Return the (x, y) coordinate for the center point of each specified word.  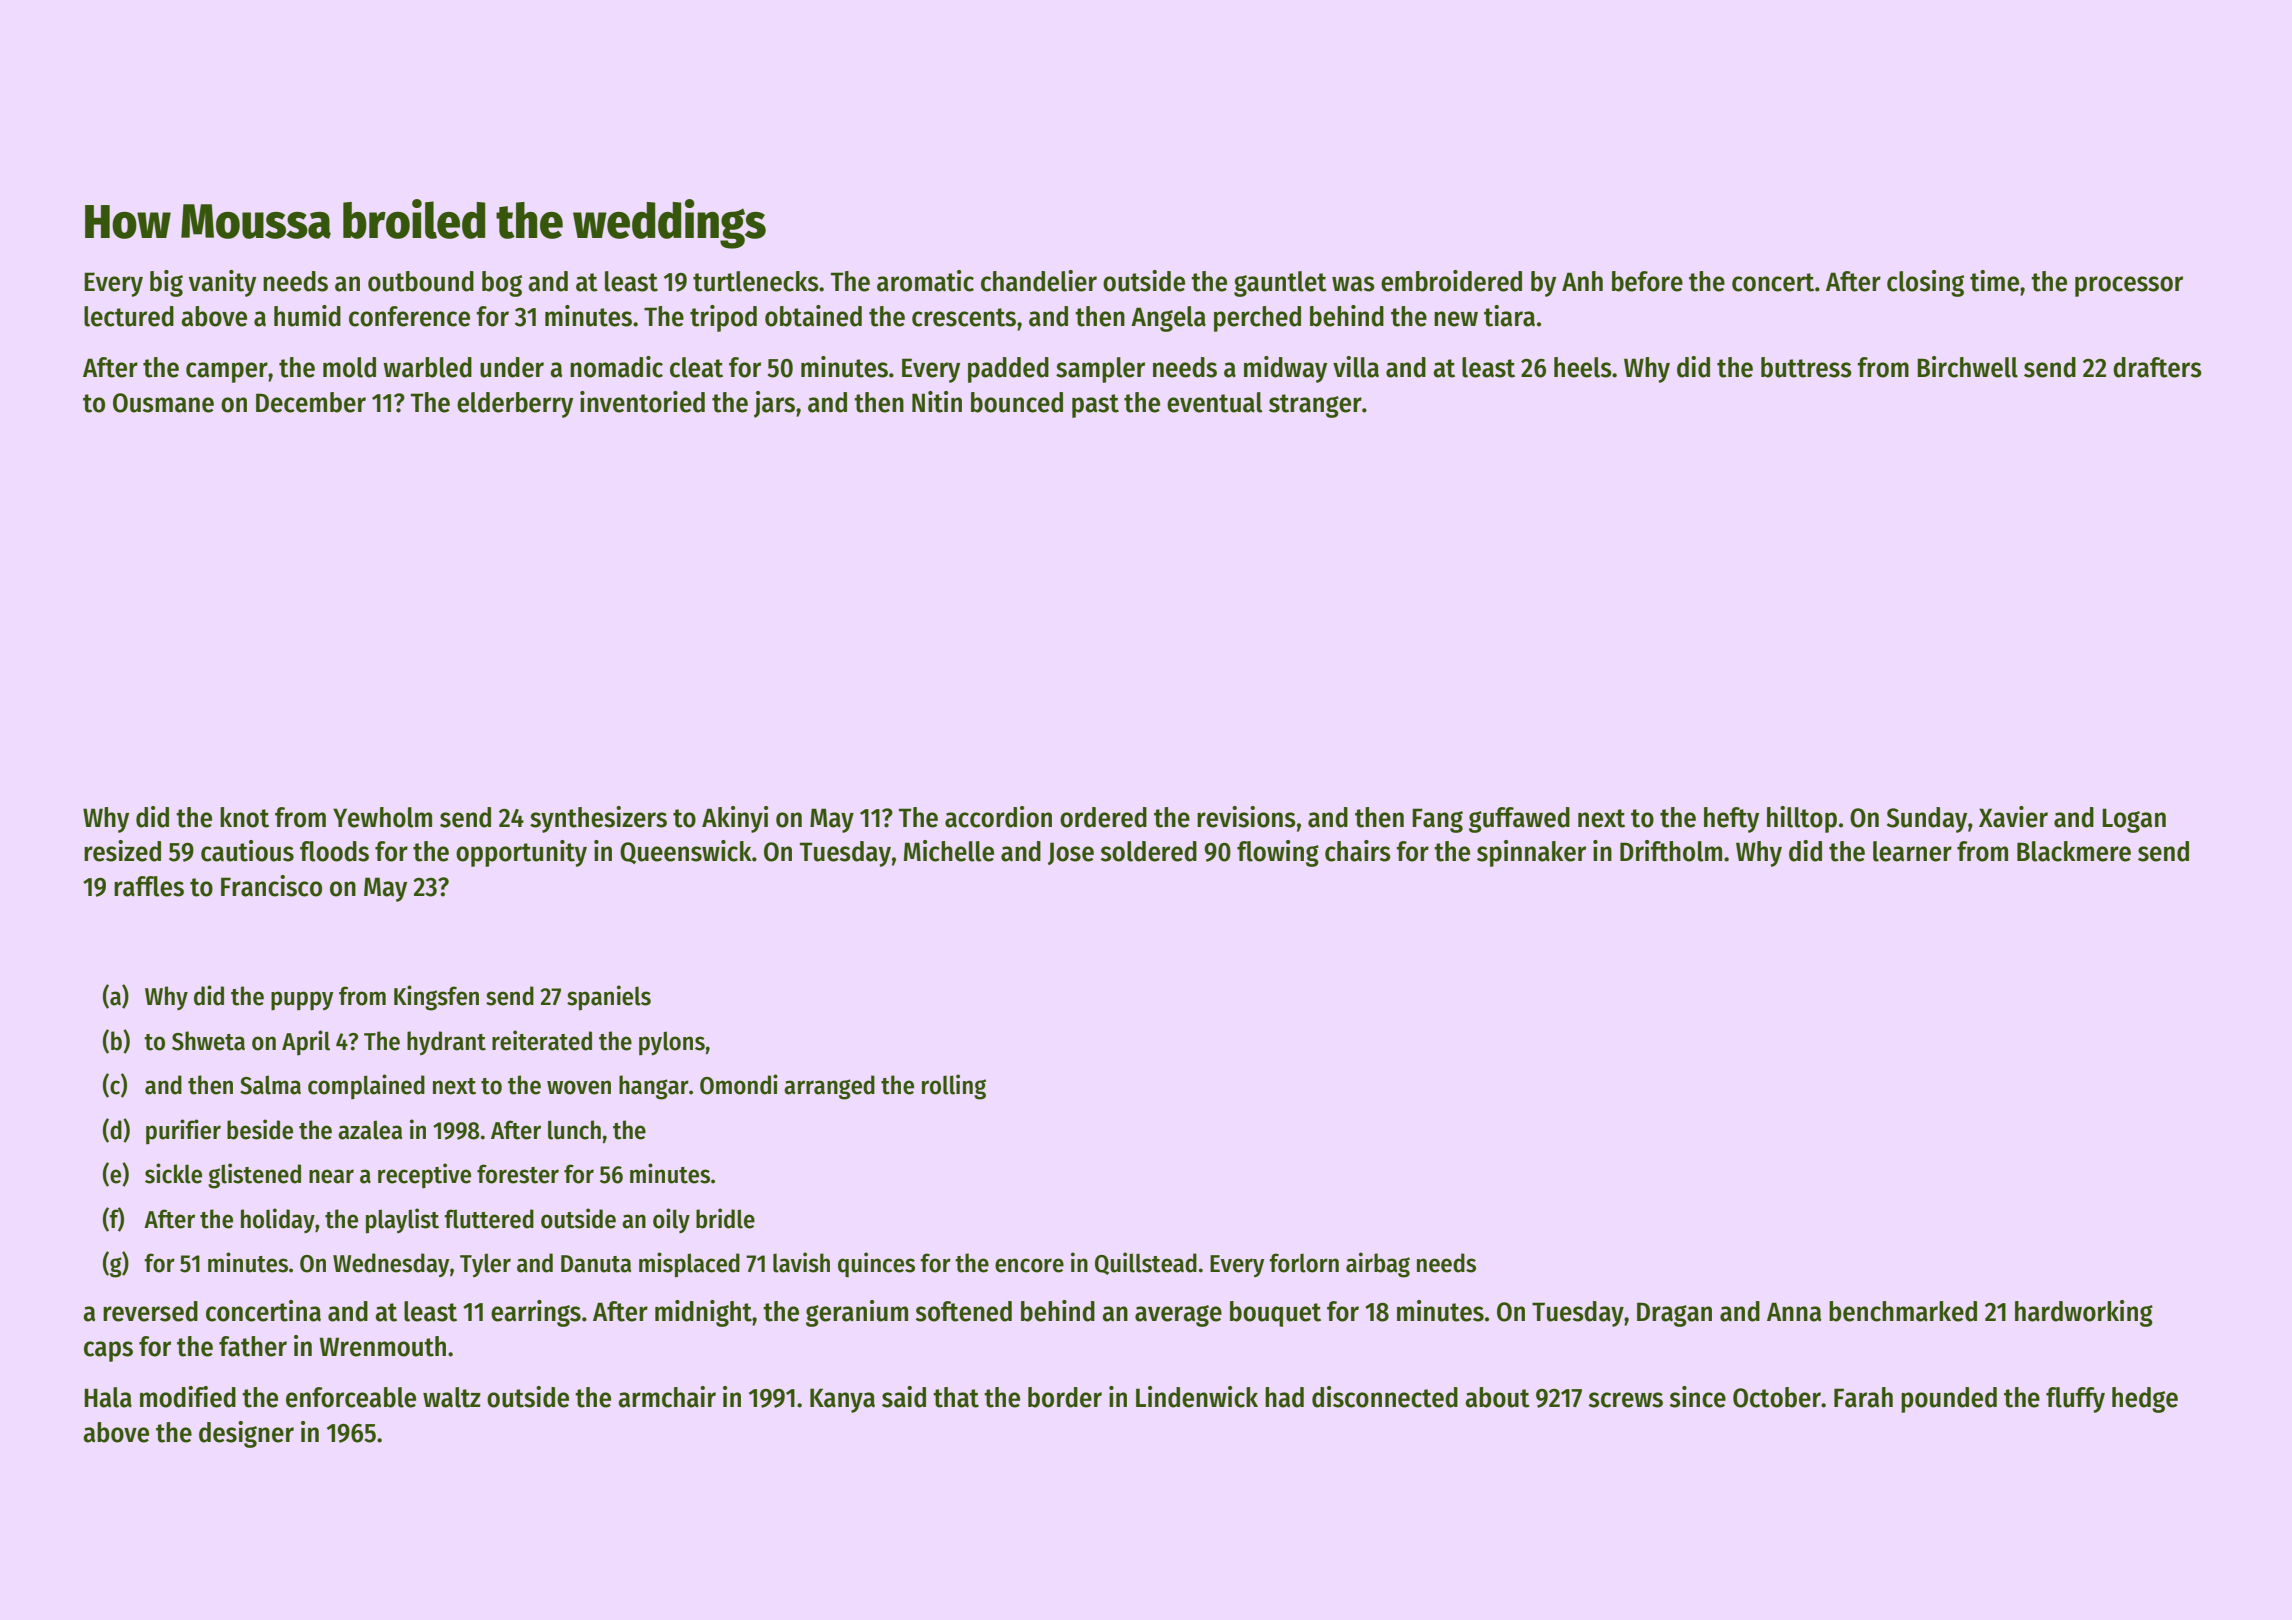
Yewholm (382, 817)
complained (366, 1086)
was (1353, 284)
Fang (1437, 820)
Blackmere (2074, 851)
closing (1925, 283)
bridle (725, 1218)
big (166, 283)
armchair (667, 1397)
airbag (1378, 1265)
